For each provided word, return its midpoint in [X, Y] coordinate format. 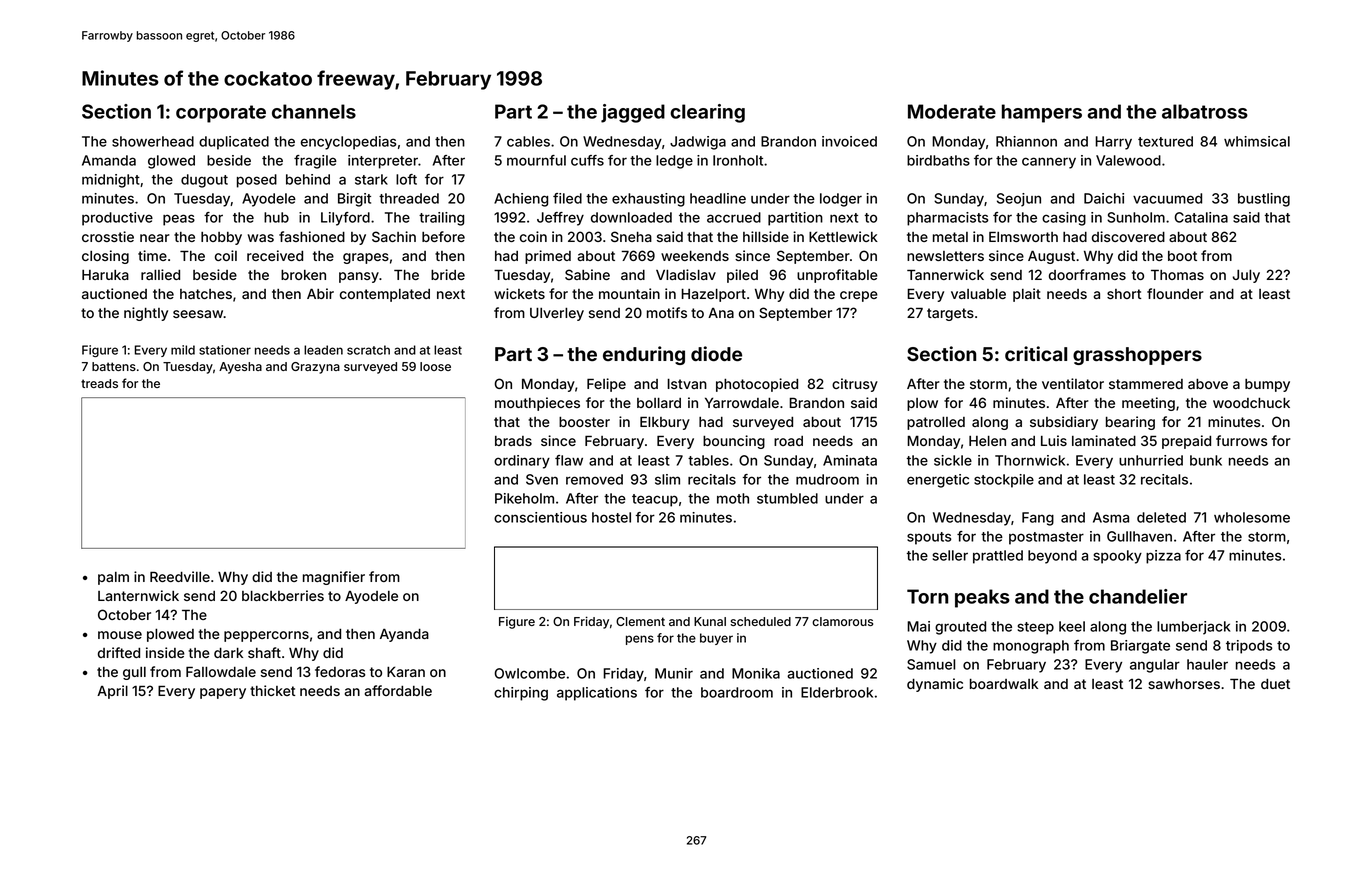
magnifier [334, 578]
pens [640, 640]
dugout [204, 181]
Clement [640, 621]
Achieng [521, 200]
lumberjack [1194, 628]
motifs [667, 312]
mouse [120, 635]
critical [1036, 353]
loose [435, 366]
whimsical [1257, 141]
